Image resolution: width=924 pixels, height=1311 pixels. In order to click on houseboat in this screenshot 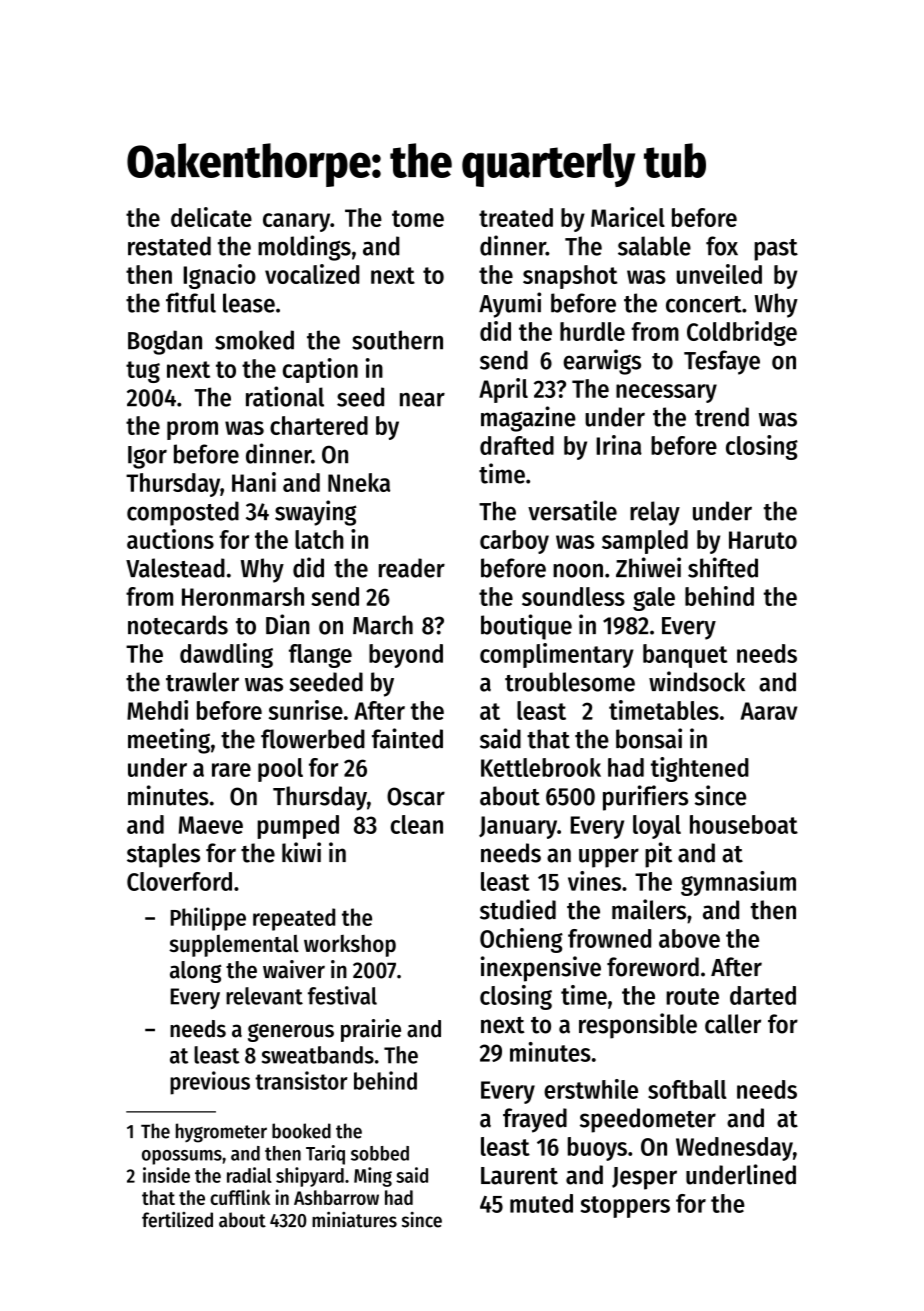, I will do `click(744, 824)`.
